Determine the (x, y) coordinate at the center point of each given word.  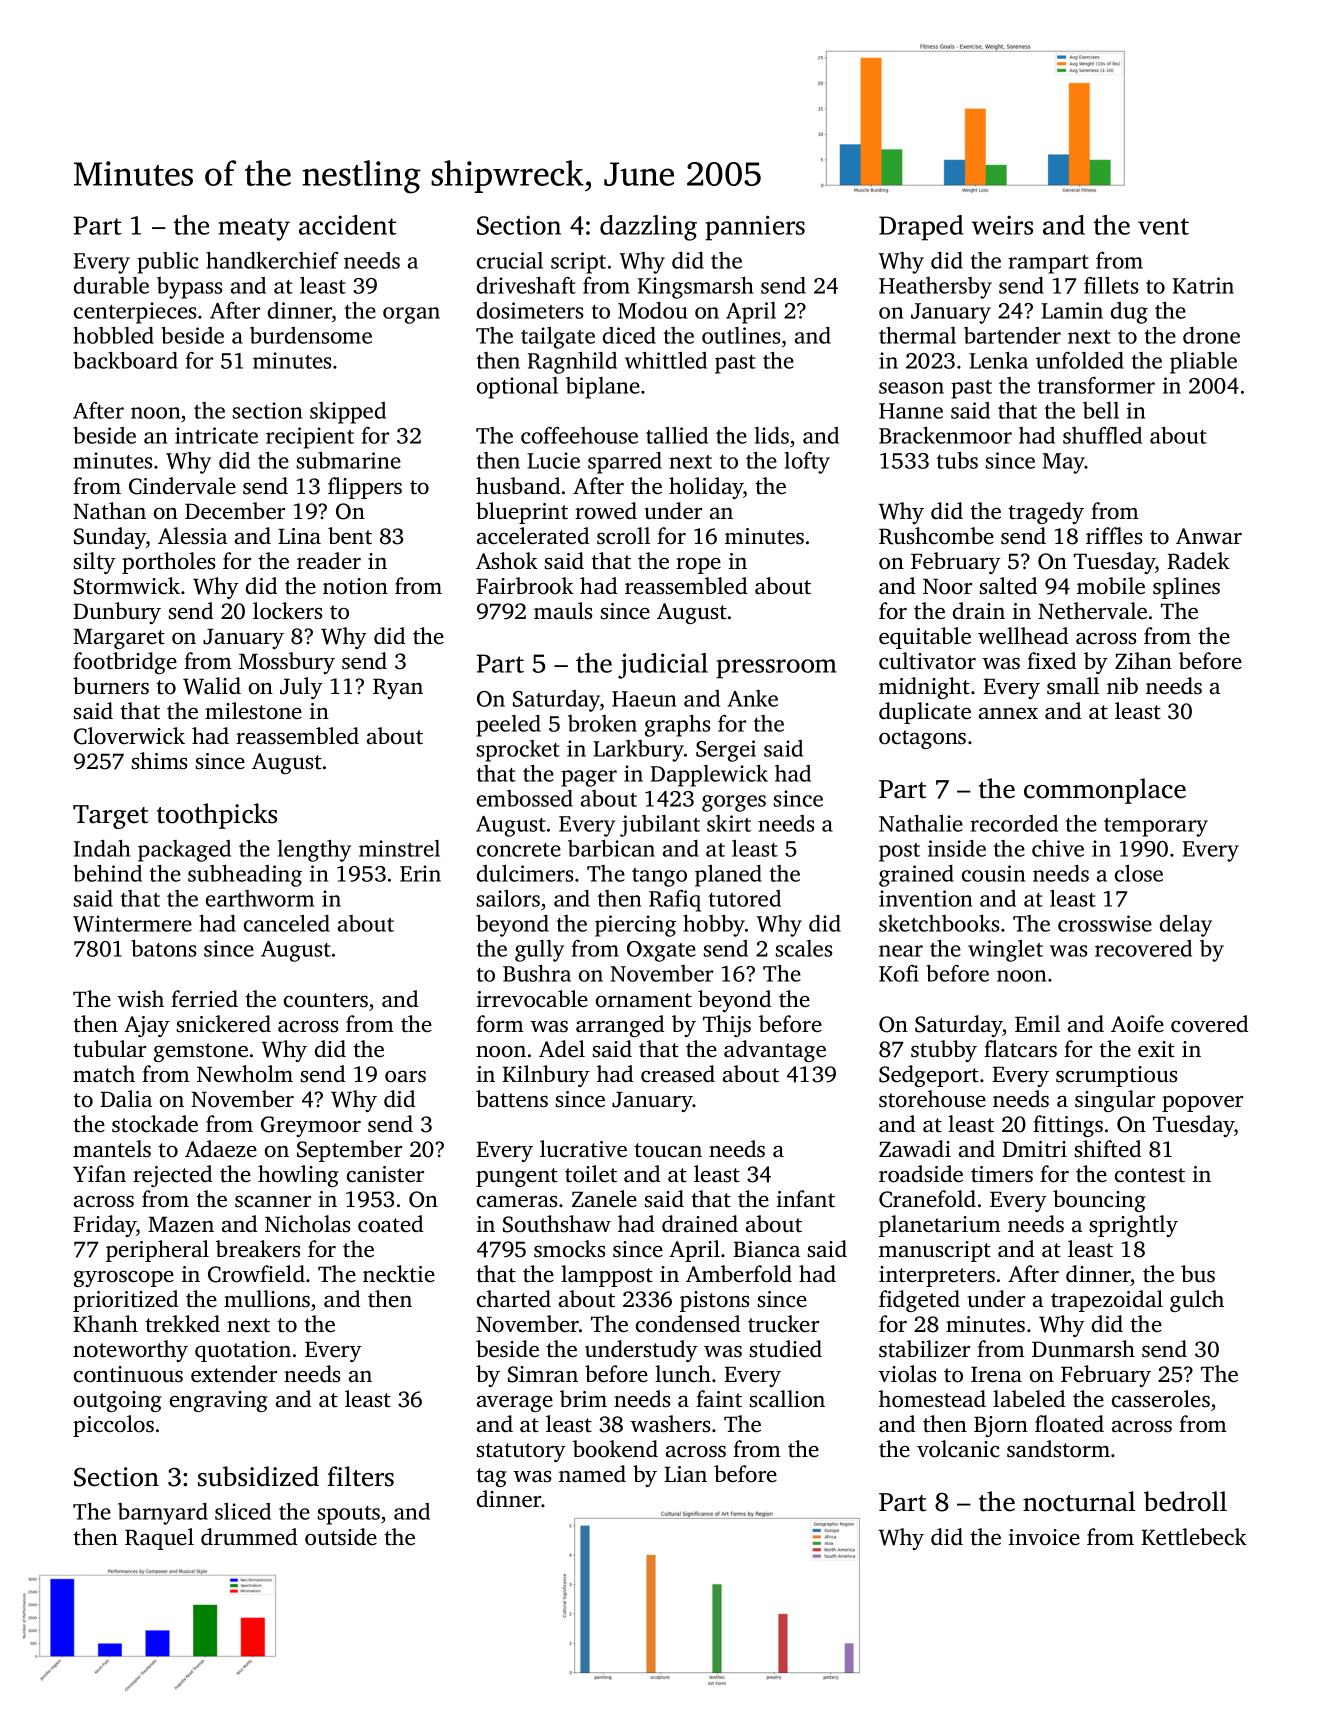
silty (95, 563)
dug (1129, 313)
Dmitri (1034, 1149)
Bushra (537, 973)
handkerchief (272, 260)
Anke (753, 698)
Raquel (159, 1539)
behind (107, 873)
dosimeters (530, 310)
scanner (273, 1202)
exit (1156, 1049)
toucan (668, 1150)
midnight (924, 688)
